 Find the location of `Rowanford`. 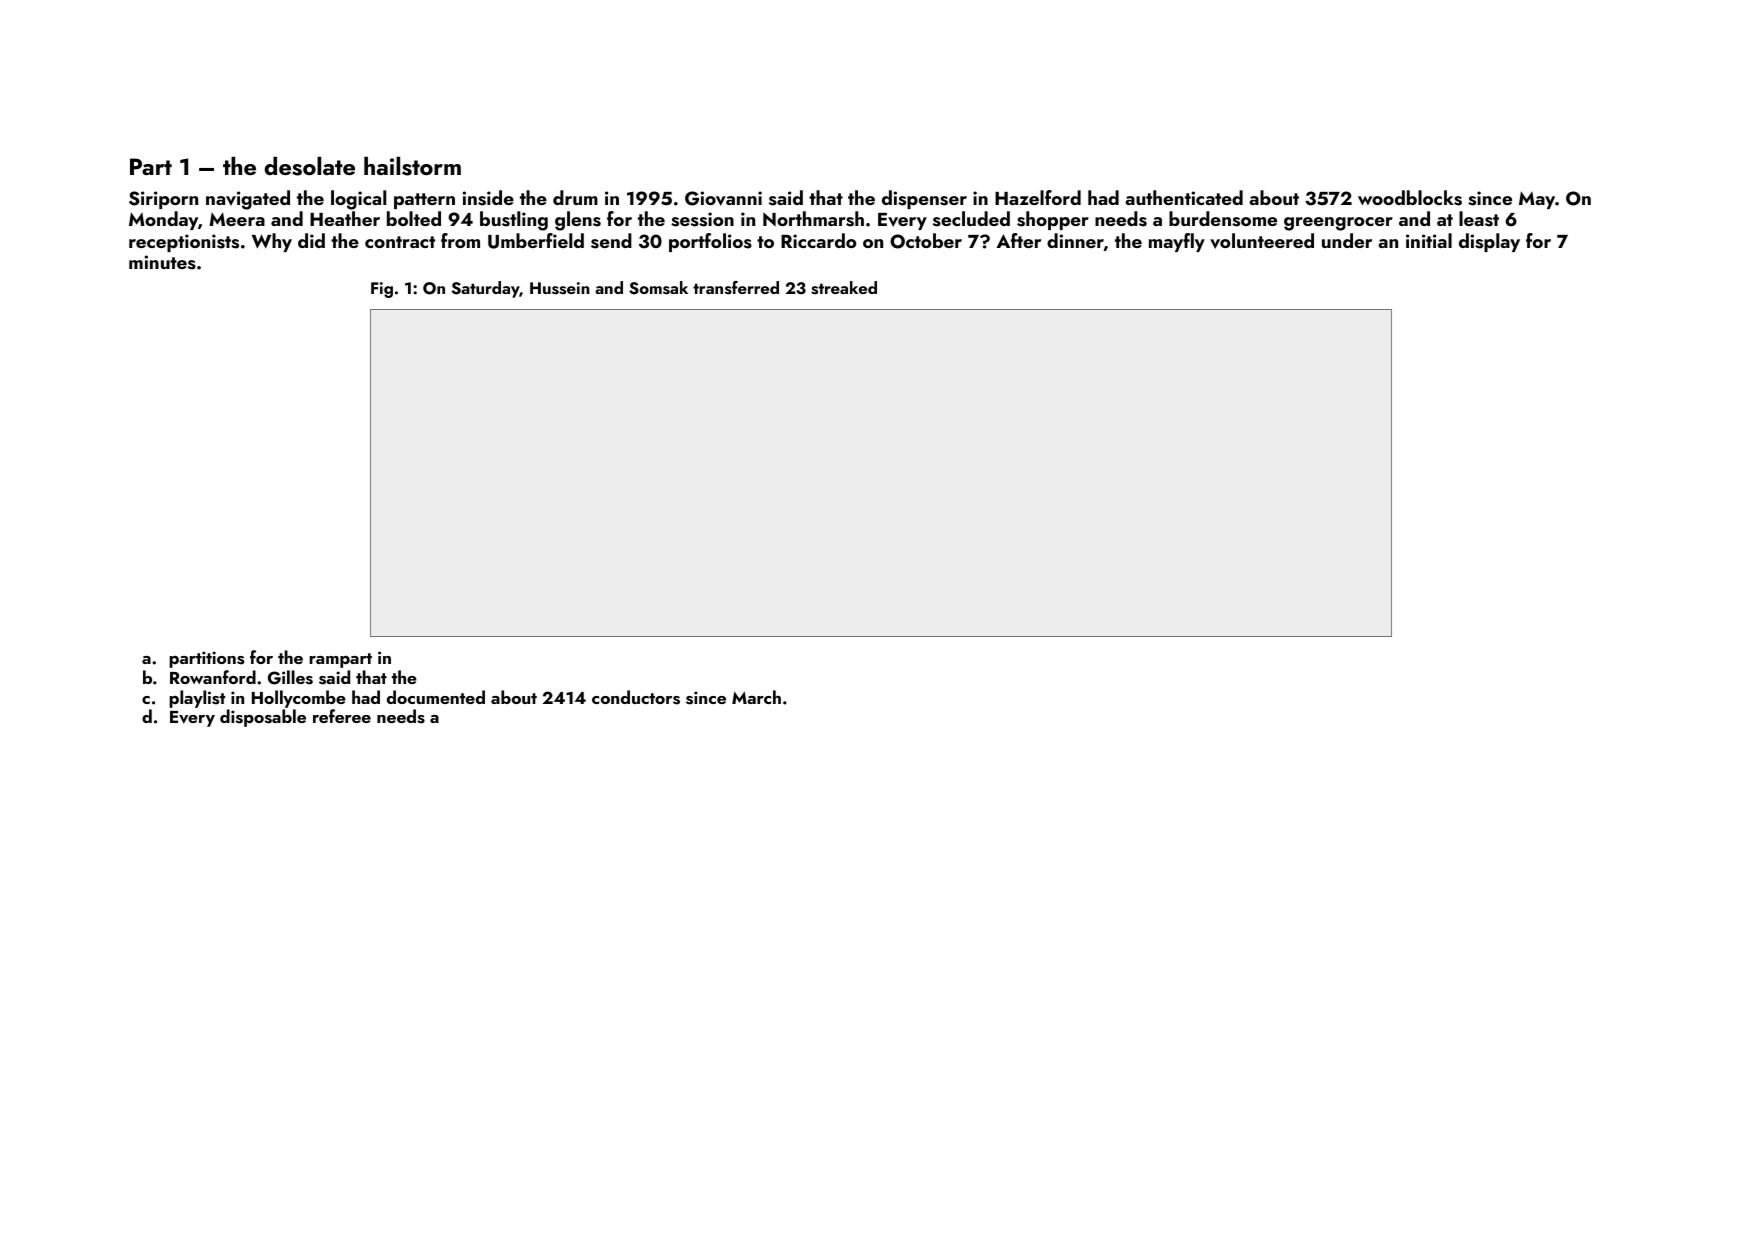

Rowanford is located at coordinates (213, 677).
